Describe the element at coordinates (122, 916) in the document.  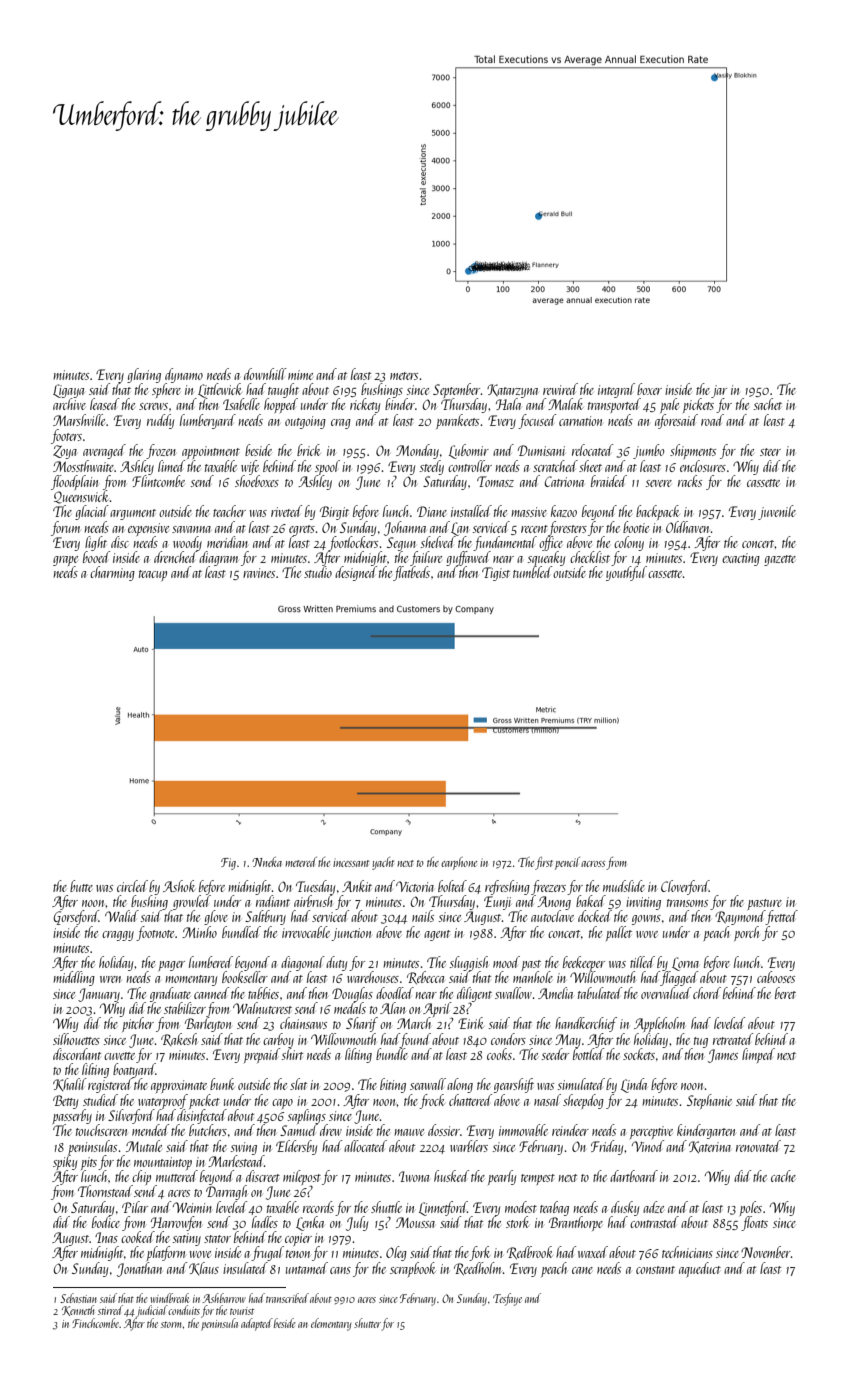
I see `Walid` at that location.
